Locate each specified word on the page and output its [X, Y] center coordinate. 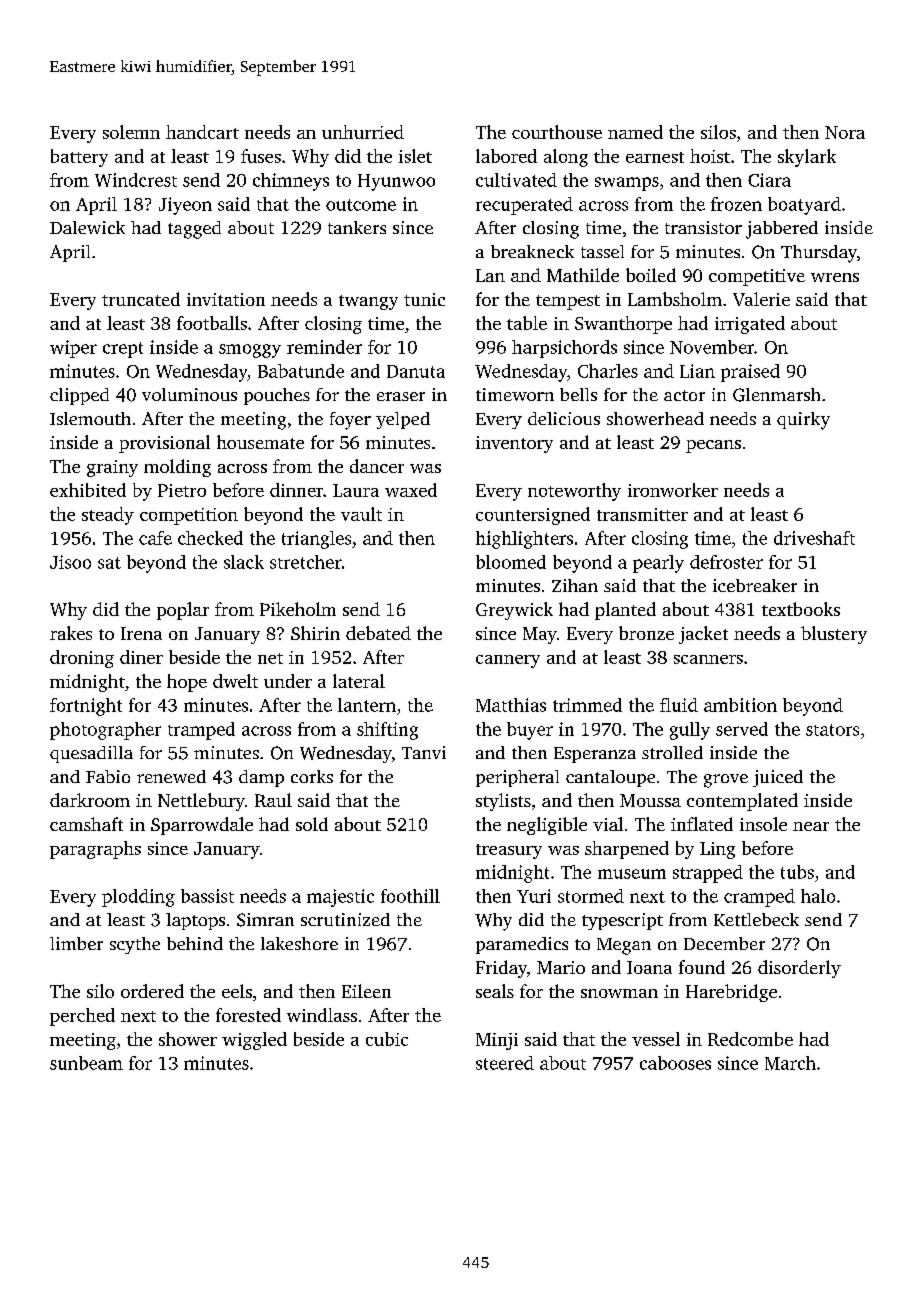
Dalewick [87, 227]
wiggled [254, 1041]
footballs [212, 323]
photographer [105, 731]
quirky [803, 421]
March [790, 1063]
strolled [672, 752]
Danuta [416, 371]
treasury [509, 851]
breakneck [532, 251]
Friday [501, 969]
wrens [835, 277]
